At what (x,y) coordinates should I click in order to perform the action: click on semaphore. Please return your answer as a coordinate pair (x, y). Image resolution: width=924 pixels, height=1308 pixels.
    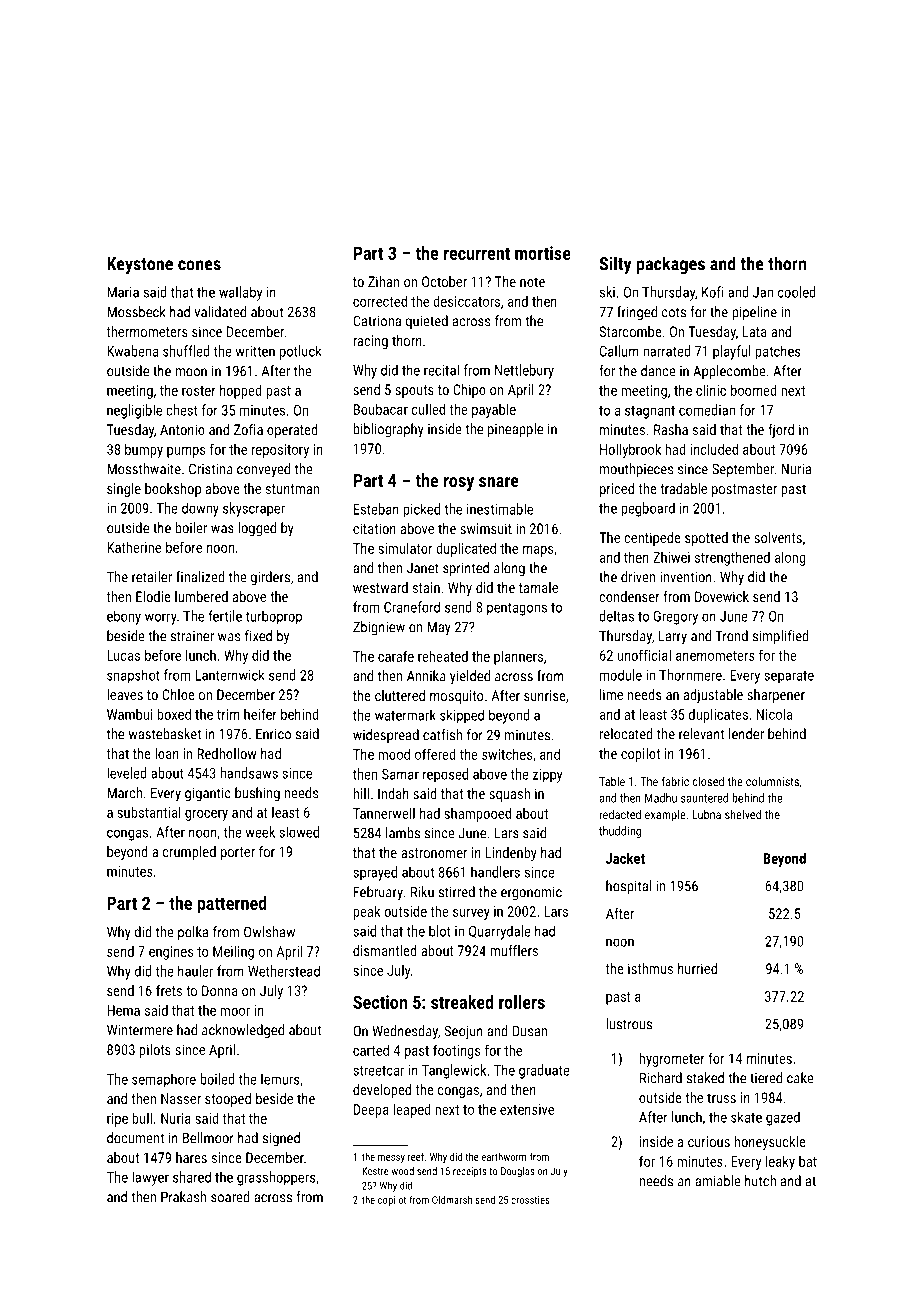
    Looking at the image, I should click on (164, 1080).
